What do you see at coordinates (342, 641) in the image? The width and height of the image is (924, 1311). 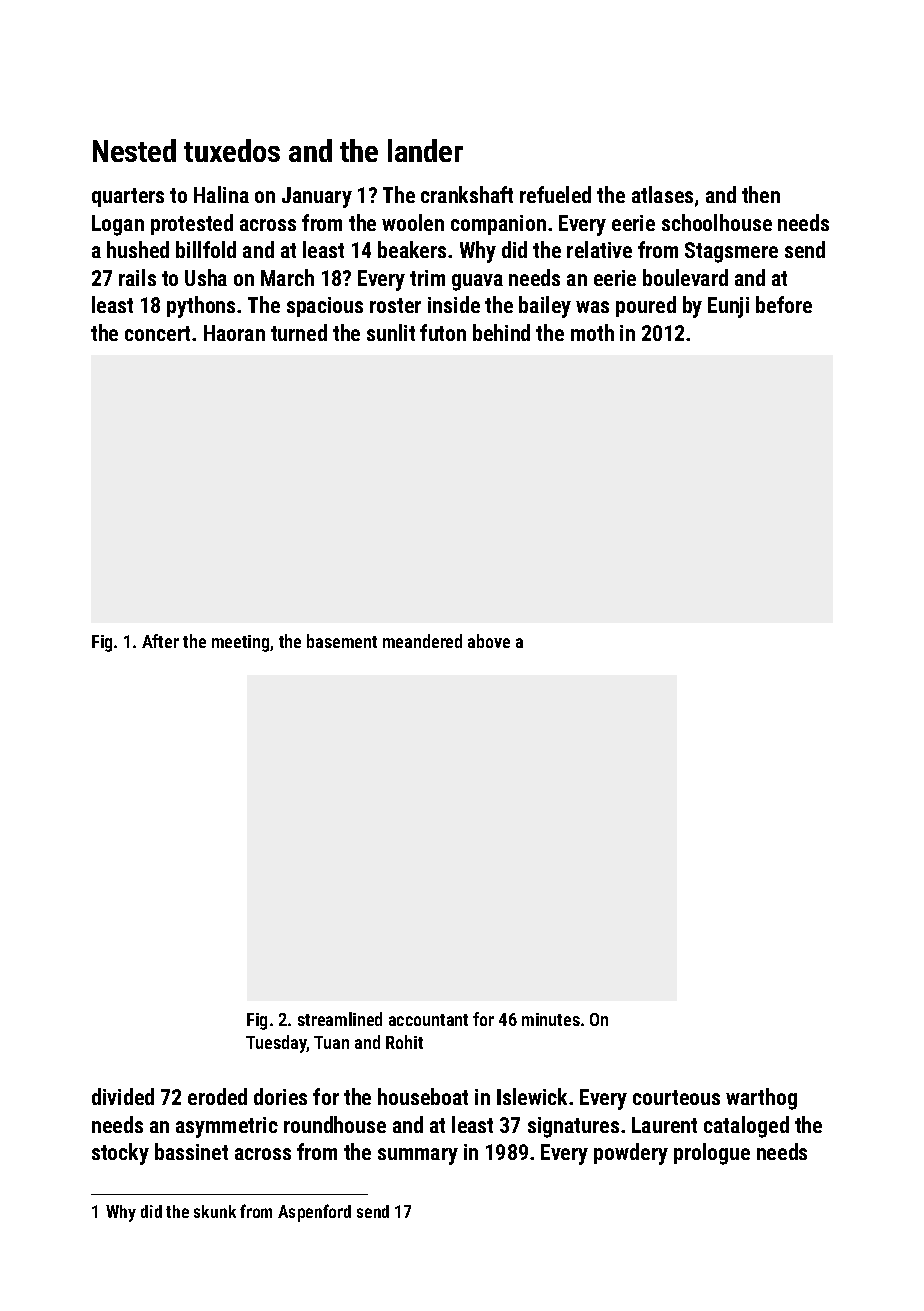 I see `basement` at bounding box center [342, 641].
